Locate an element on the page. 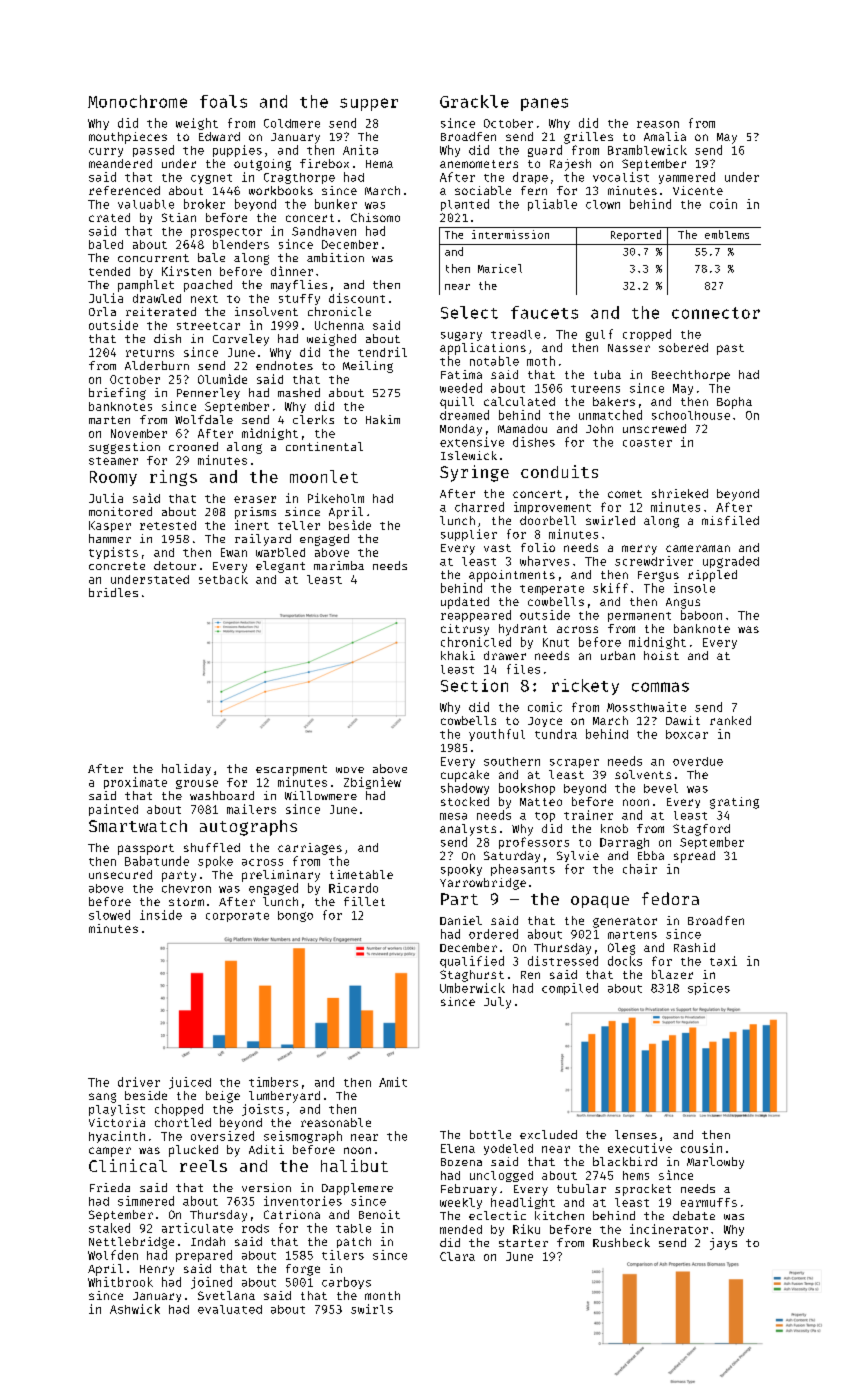 The height and width of the page is (1400, 849). Amalia is located at coordinates (665, 136).
